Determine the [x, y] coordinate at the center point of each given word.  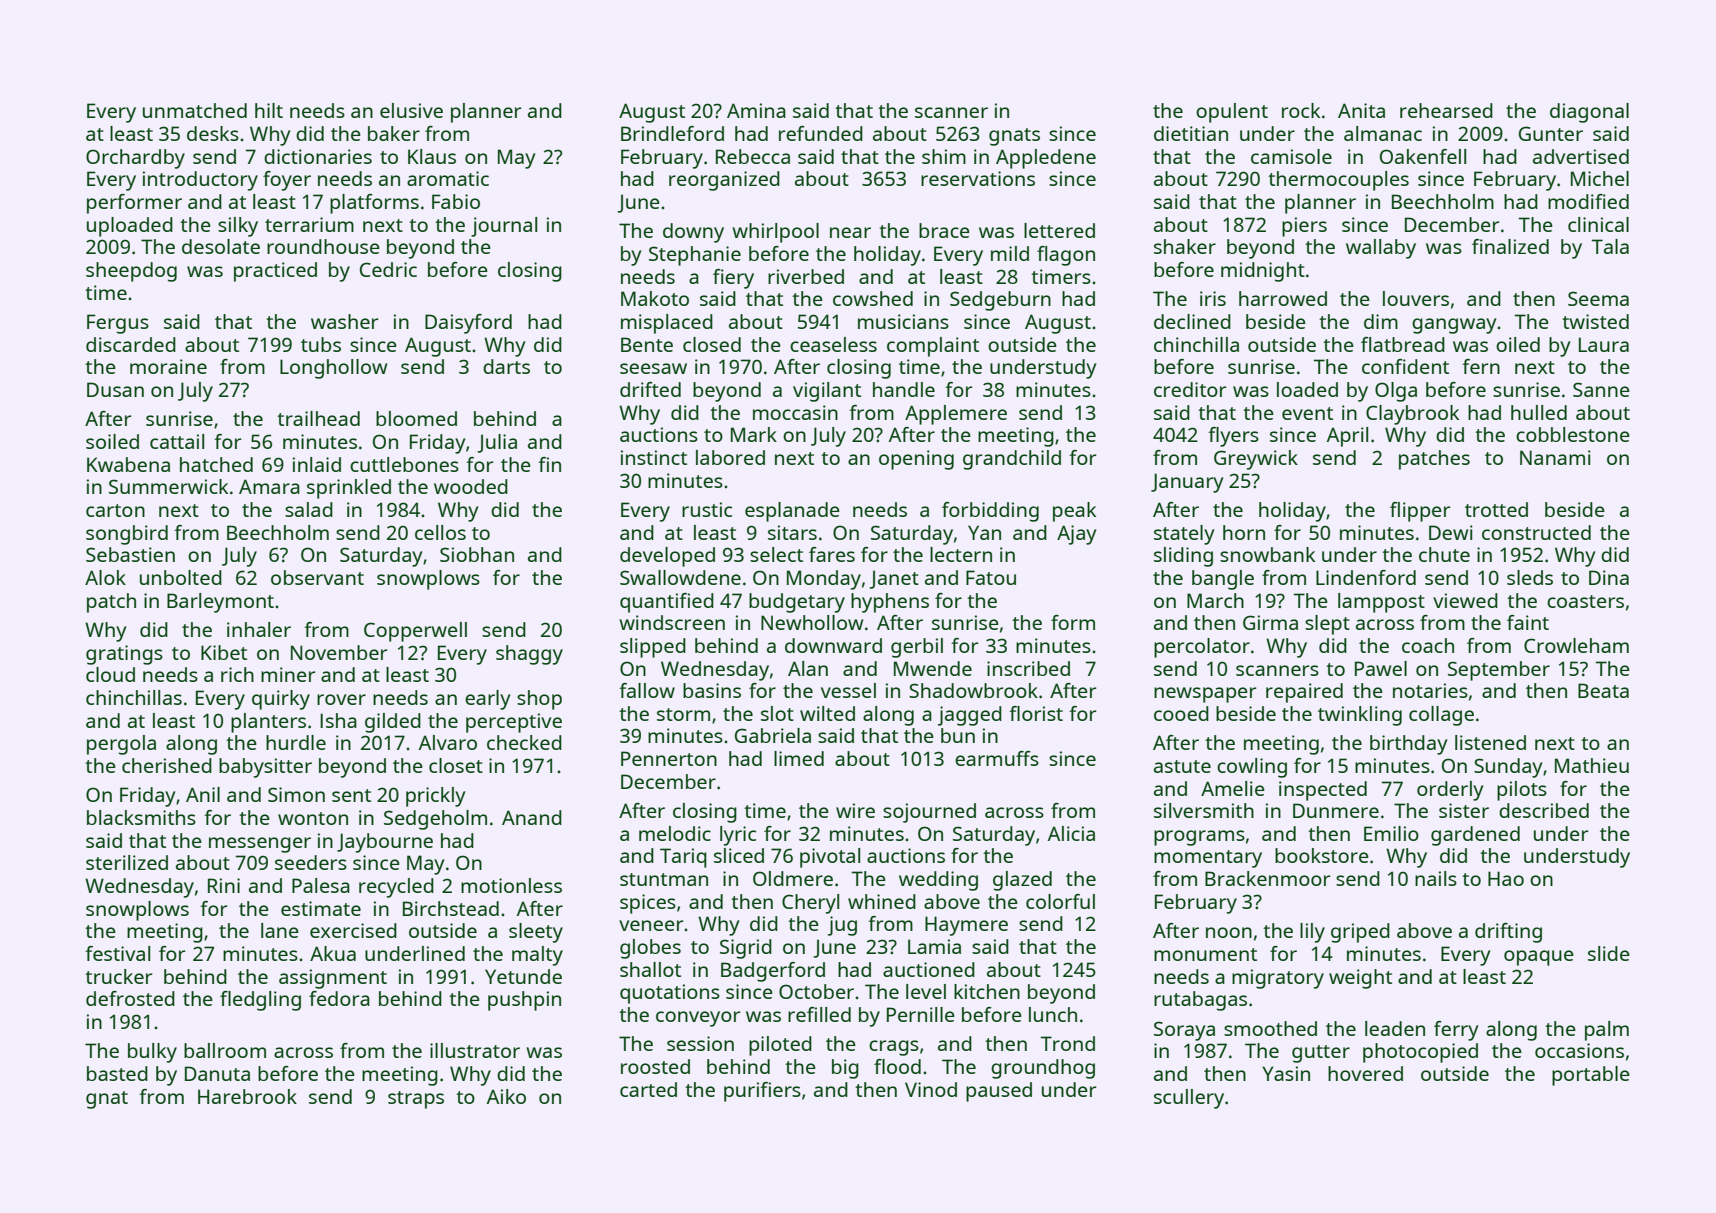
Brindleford [672, 133]
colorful [1060, 901]
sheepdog [131, 272]
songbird [127, 535]
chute [1444, 554]
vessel [848, 690]
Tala [1610, 246]
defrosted [130, 998]
